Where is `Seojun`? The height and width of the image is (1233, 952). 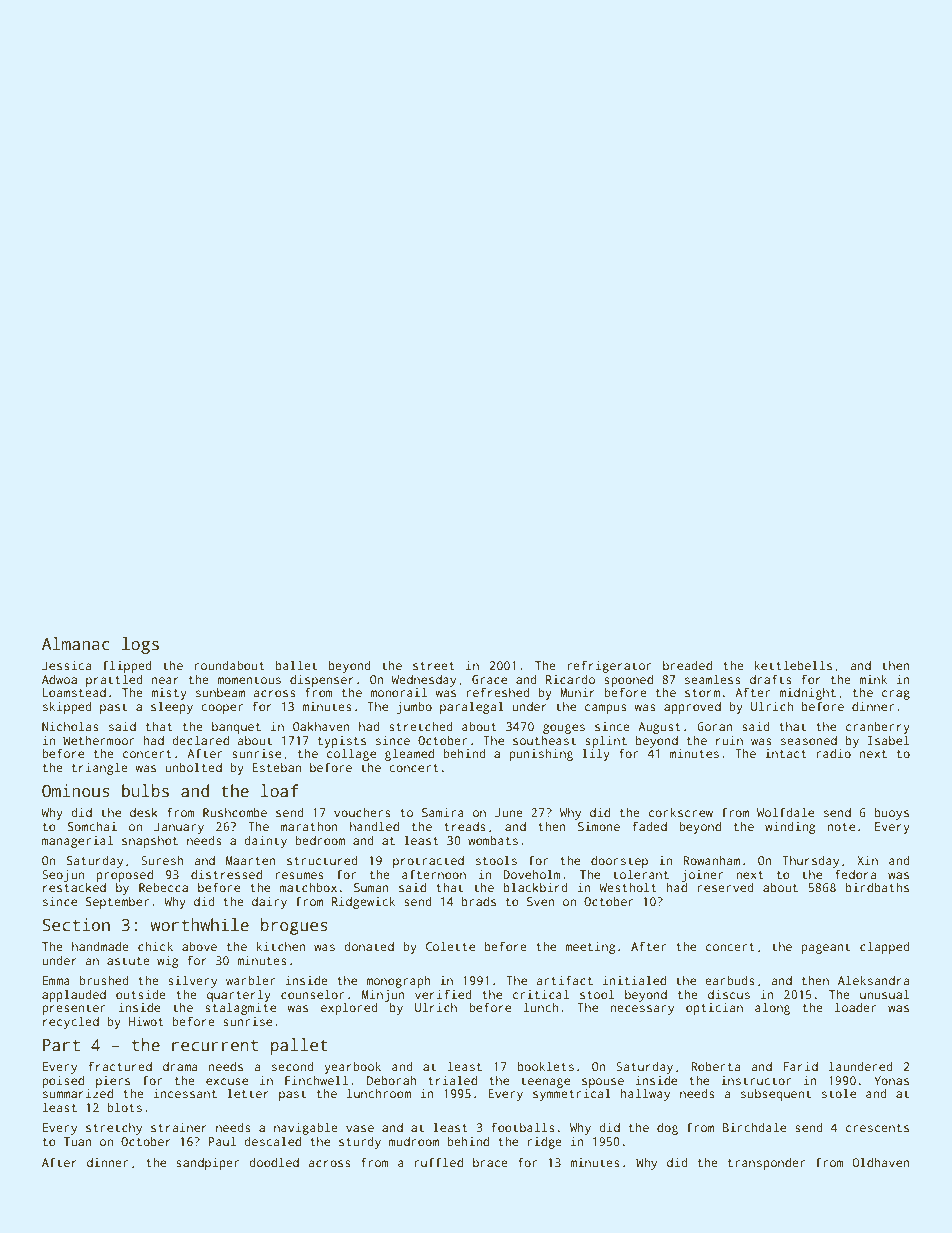 Seojun is located at coordinates (63, 876).
